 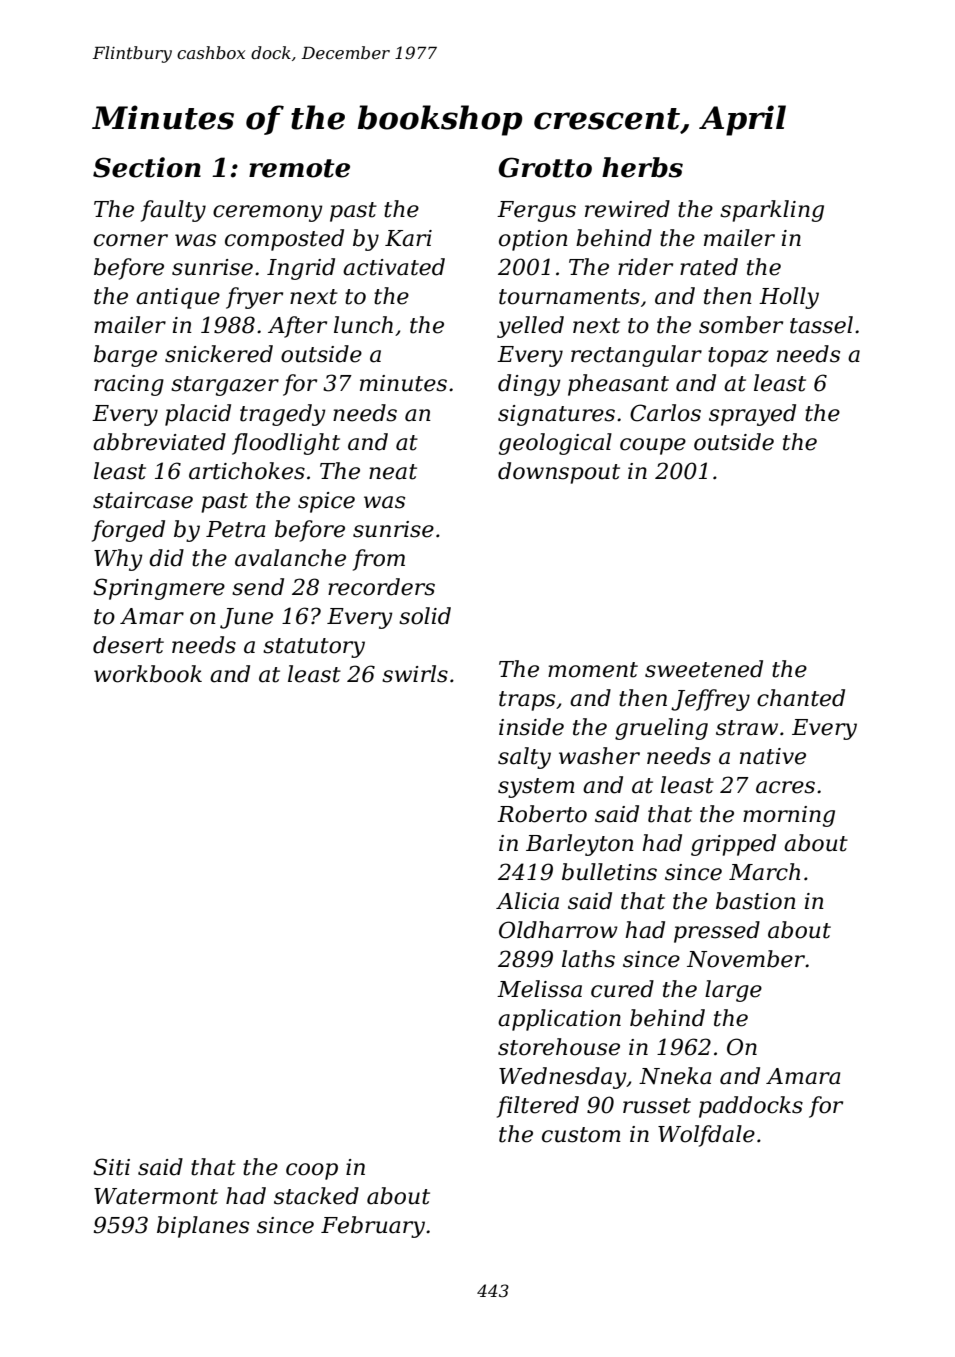 What do you see at coordinates (706, 1136) in the document?
I see `Wolfdale` at bounding box center [706, 1136].
